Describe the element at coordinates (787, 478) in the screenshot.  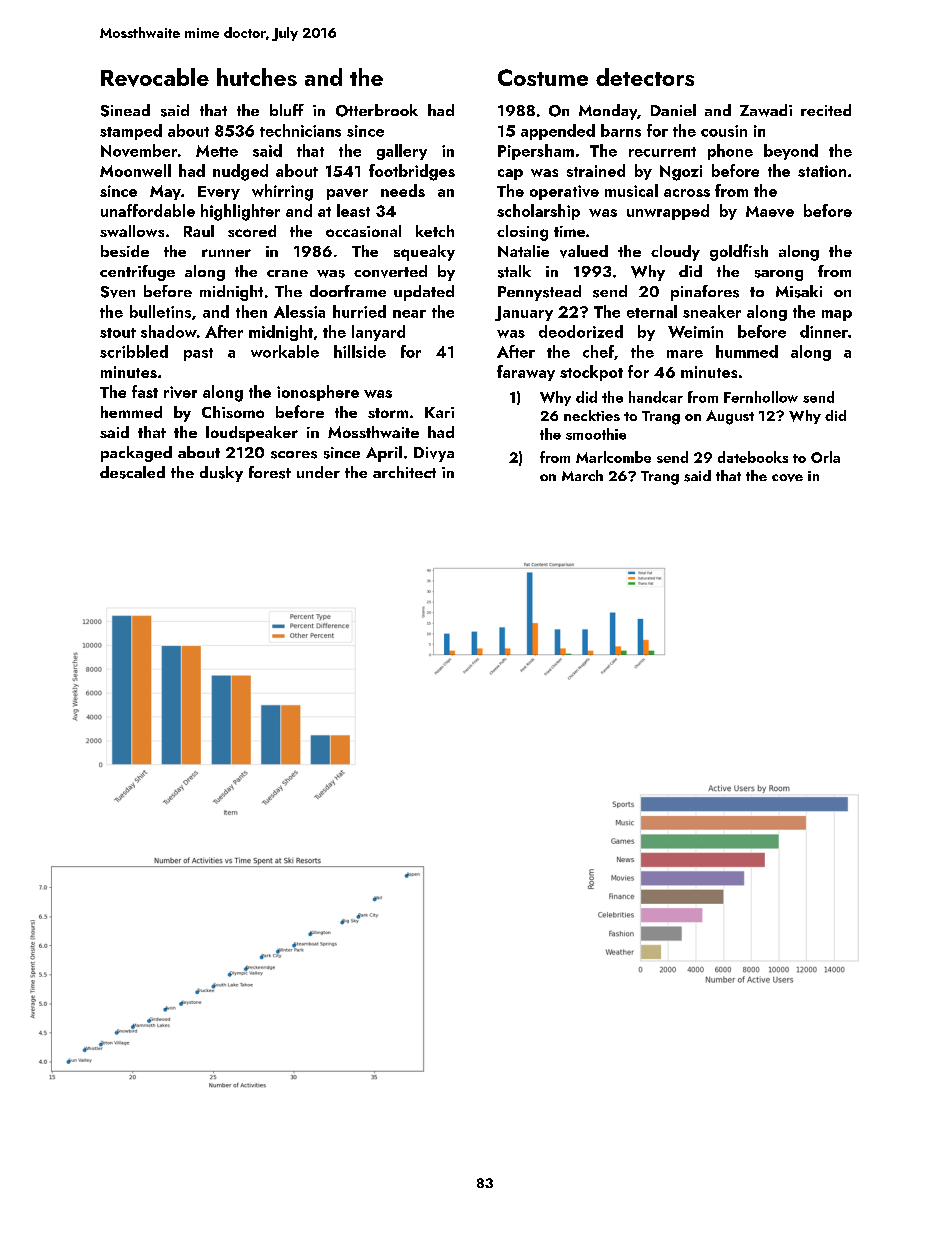
I see `cove` at that location.
